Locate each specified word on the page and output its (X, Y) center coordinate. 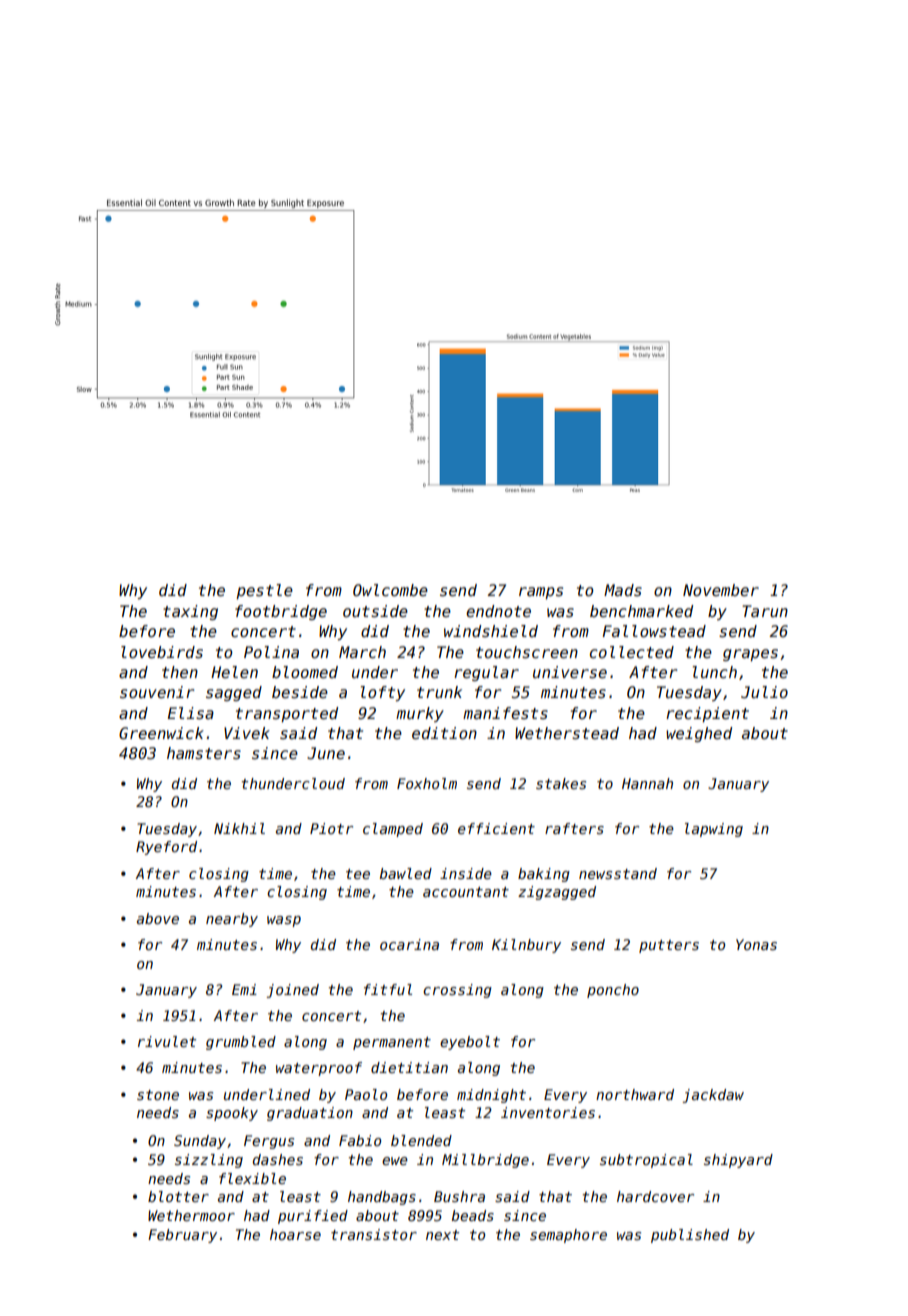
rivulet (167, 1041)
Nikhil (239, 828)
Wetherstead (567, 733)
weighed (699, 734)
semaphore (568, 1236)
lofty (382, 693)
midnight (491, 1096)
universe (570, 672)
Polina (271, 652)
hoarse (295, 1234)
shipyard (738, 1161)
